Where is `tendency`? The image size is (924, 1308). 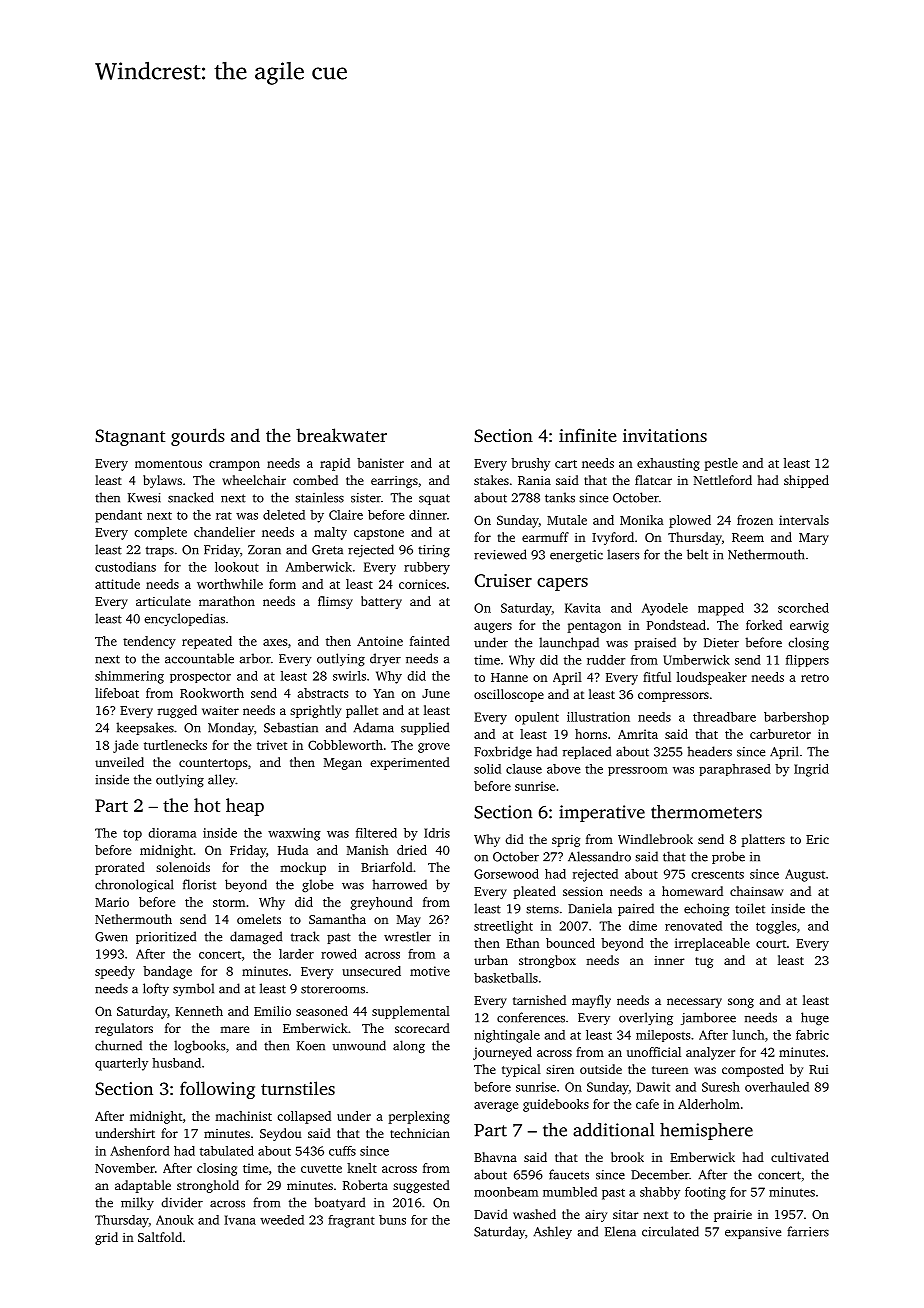 tendency is located at coordinates (149, 642).
